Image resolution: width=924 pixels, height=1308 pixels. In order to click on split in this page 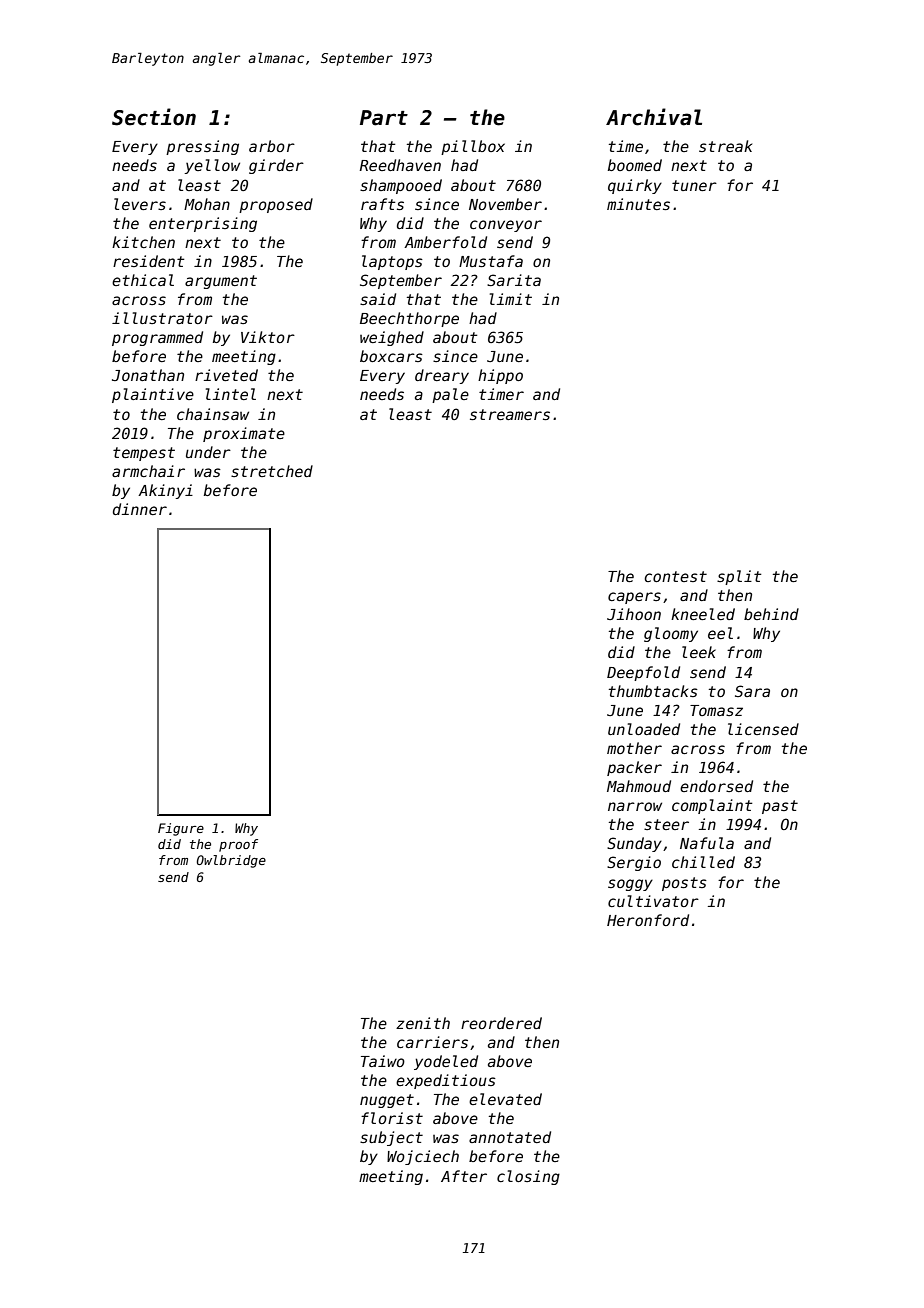, I will do `click(739, 577)`.
